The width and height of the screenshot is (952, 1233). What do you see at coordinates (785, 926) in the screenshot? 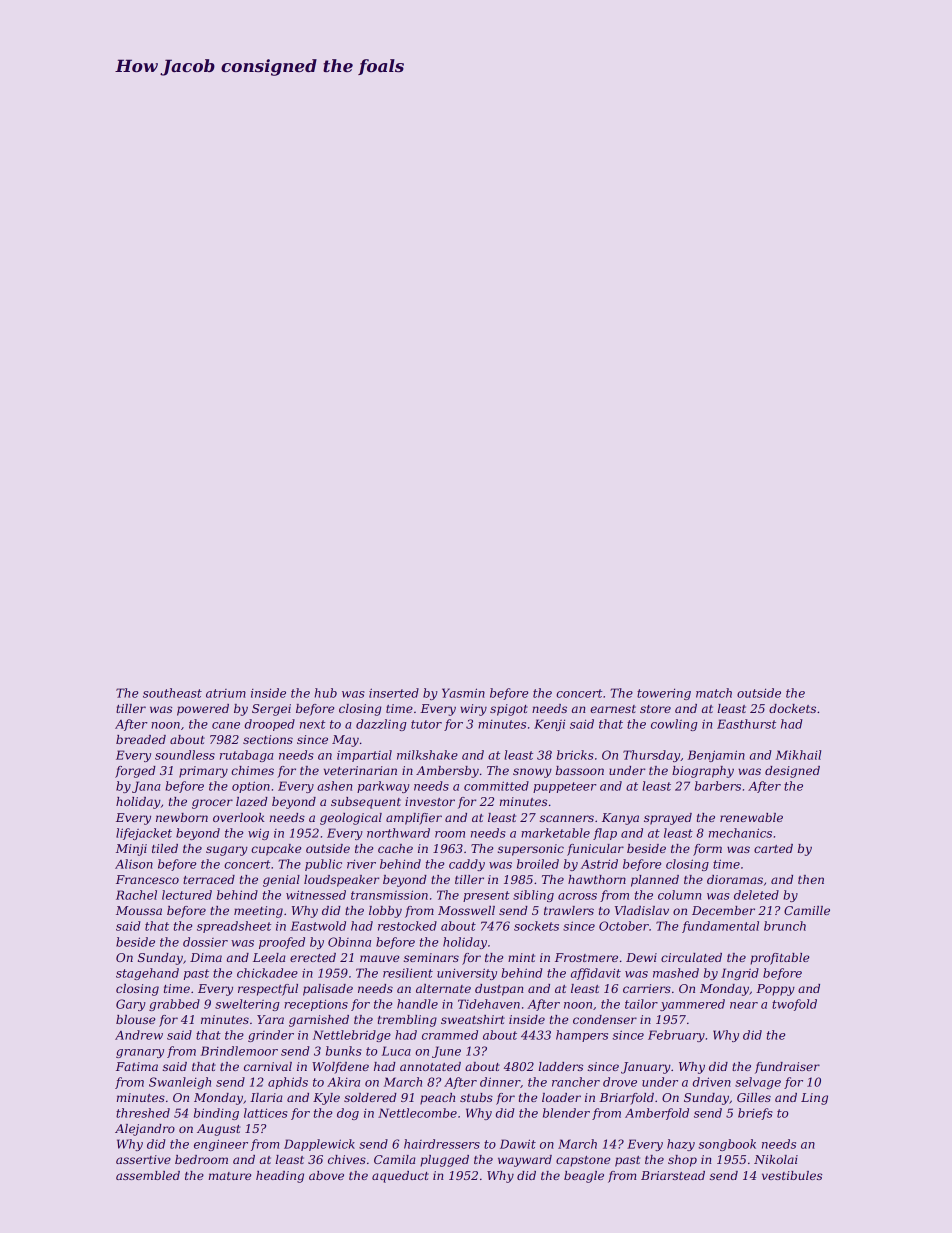
I see `brunch` at bounding box center [785, 926].
